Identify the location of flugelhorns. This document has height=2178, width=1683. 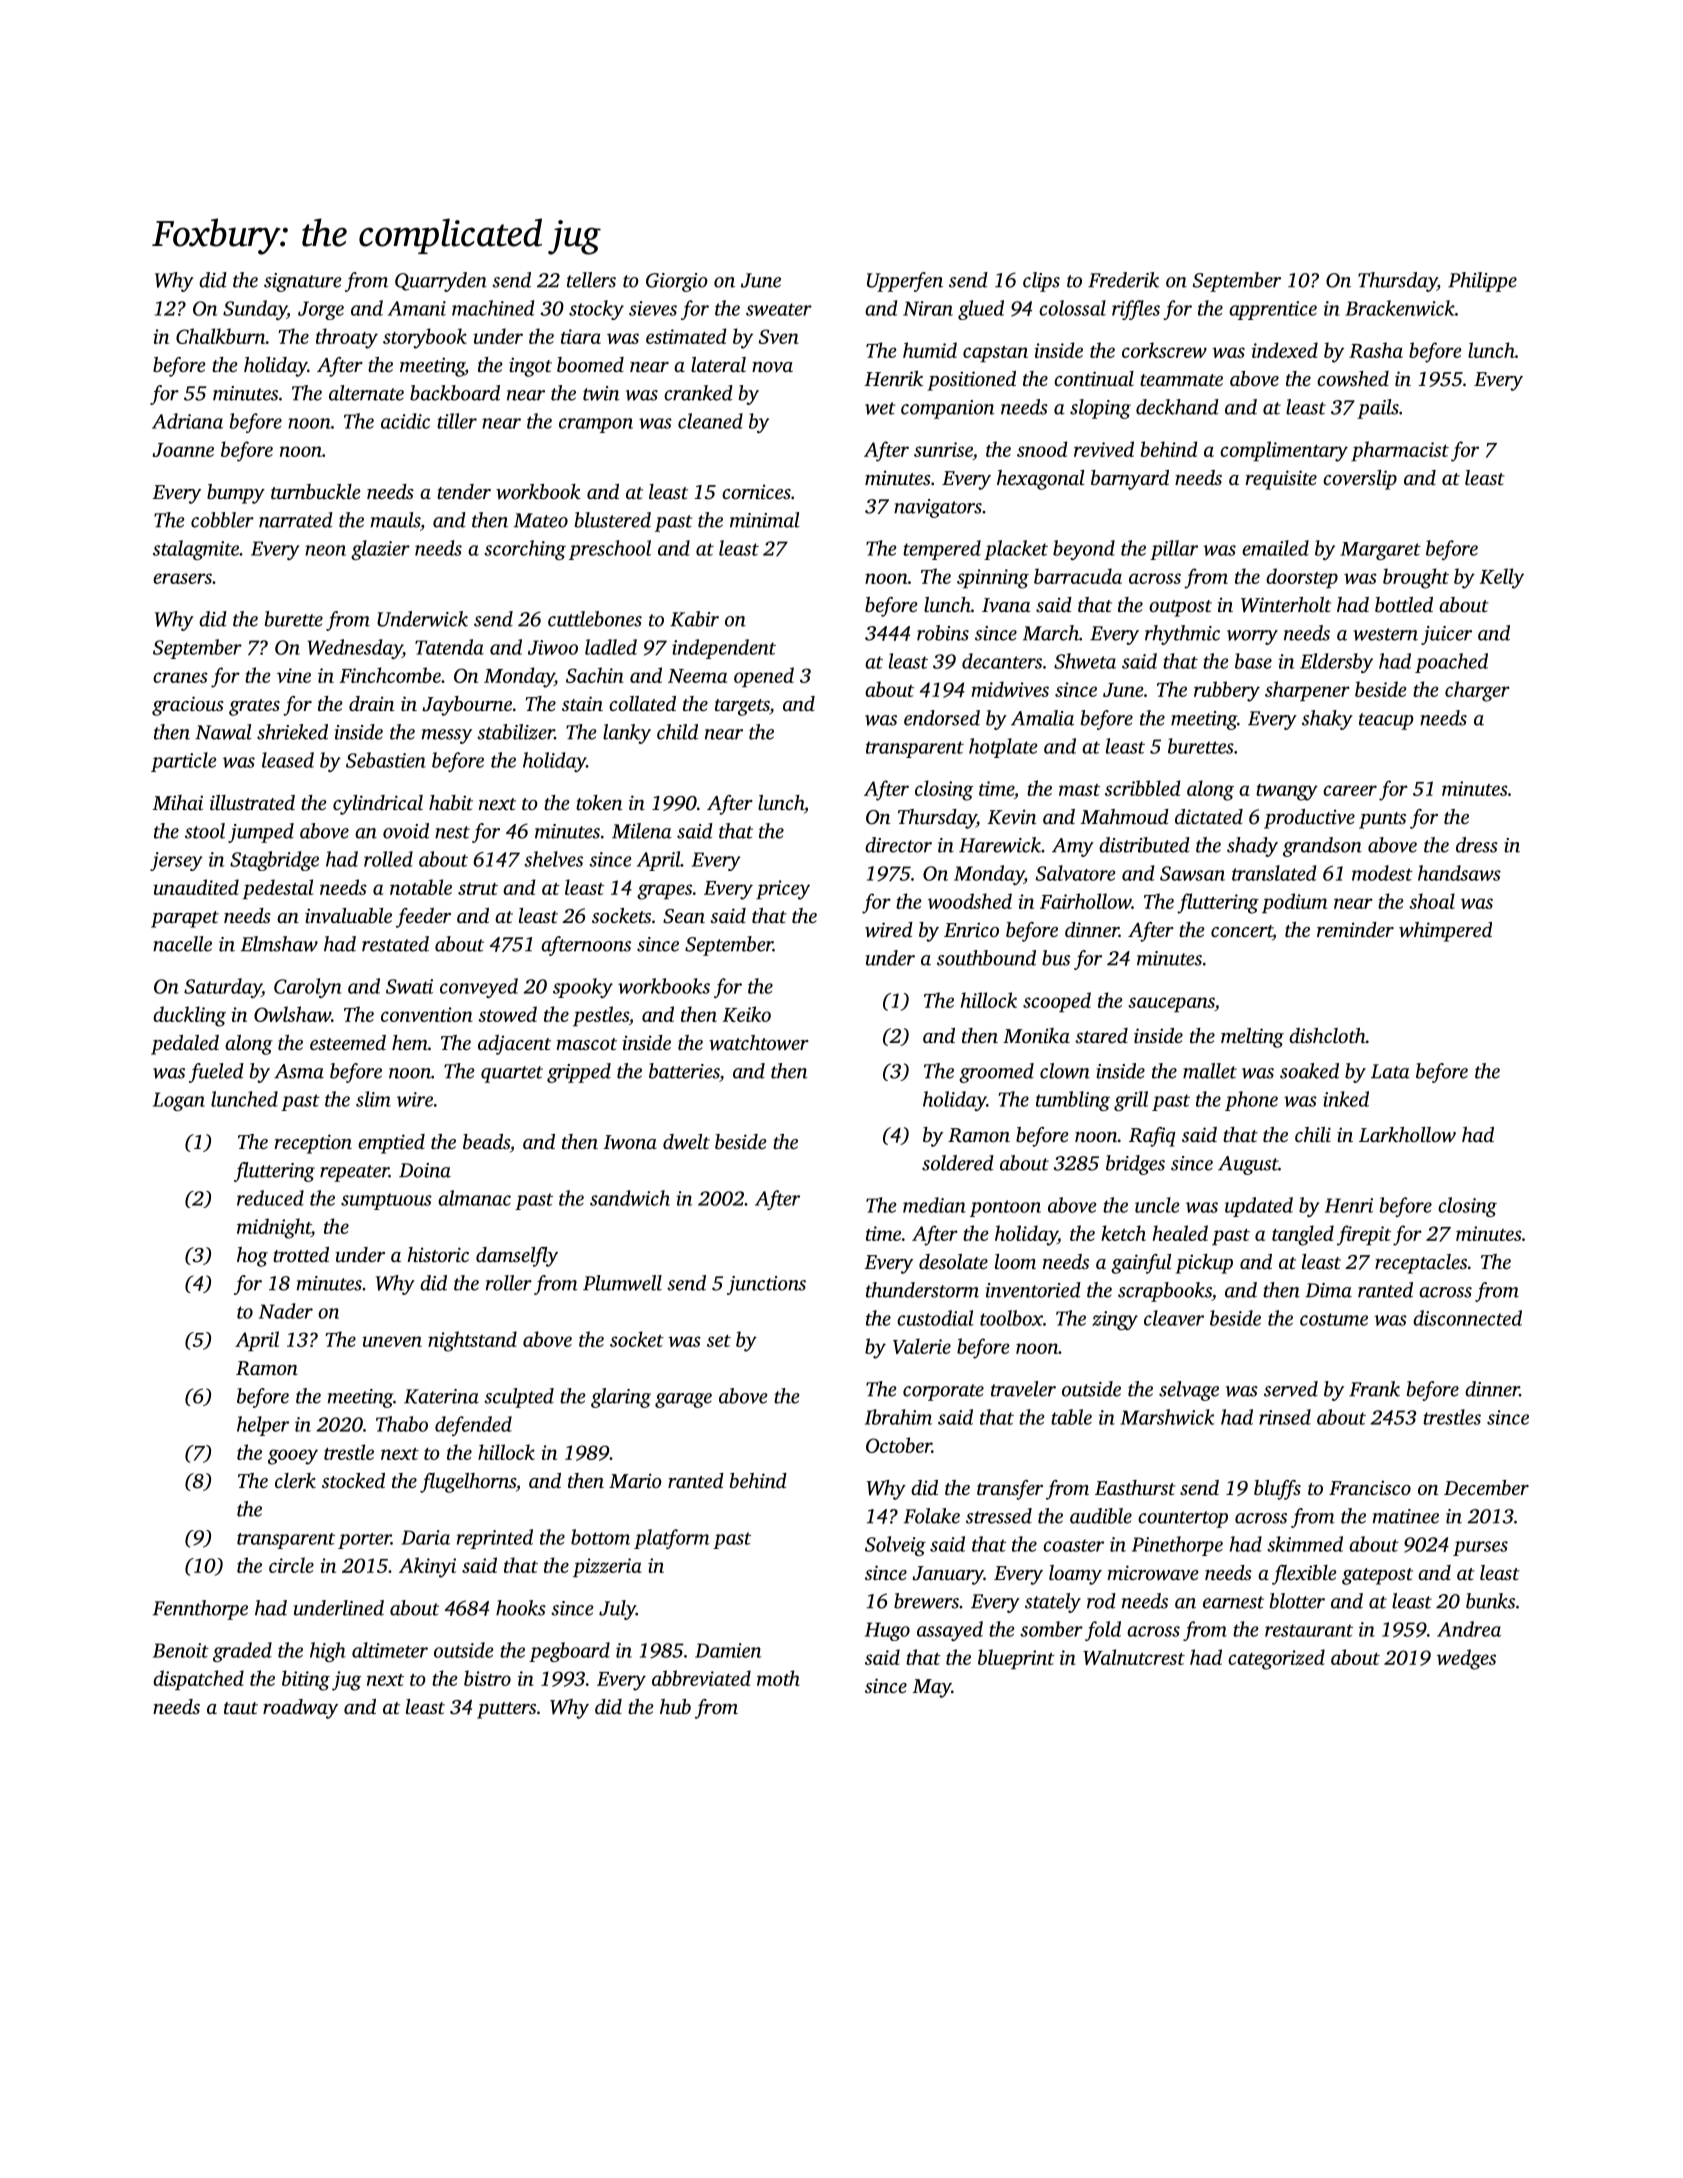
(468, 1483).
